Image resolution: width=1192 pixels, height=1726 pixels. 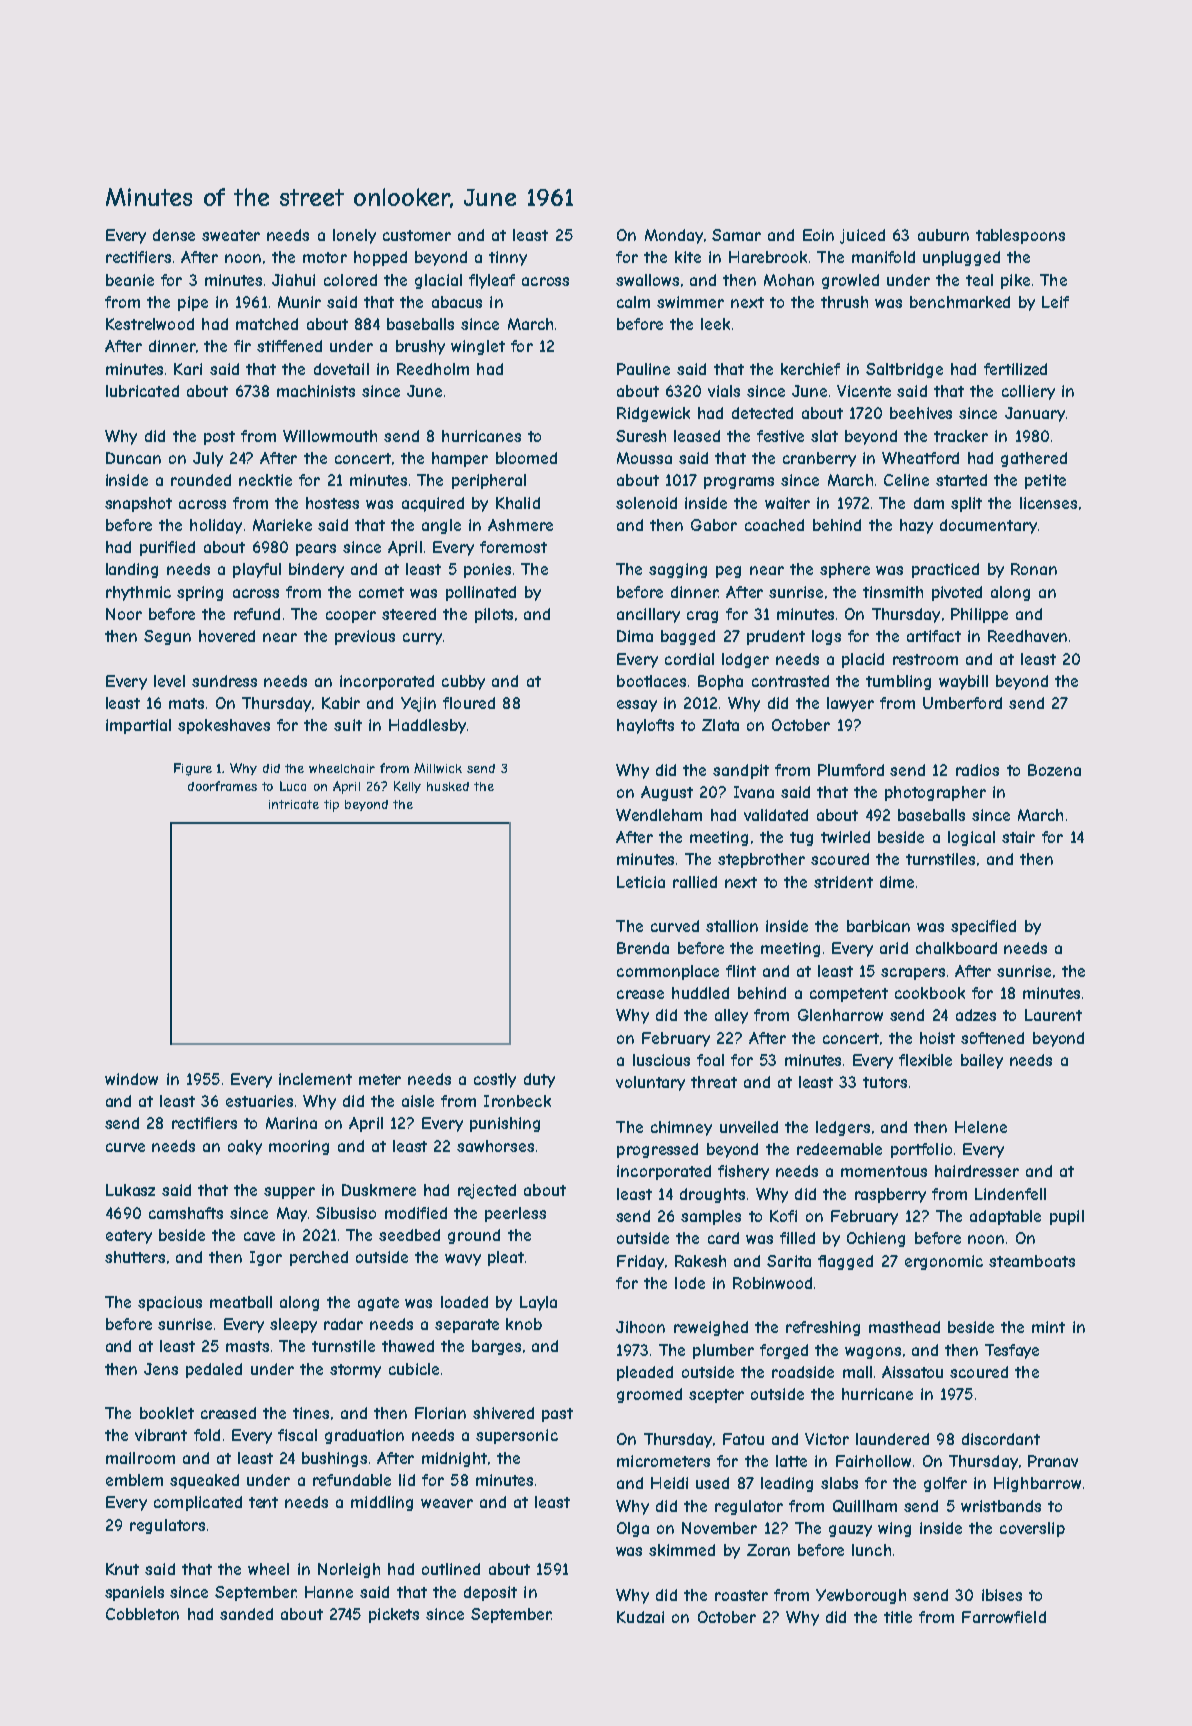 I want to click on peerless, so click(x=515, y=1214).
